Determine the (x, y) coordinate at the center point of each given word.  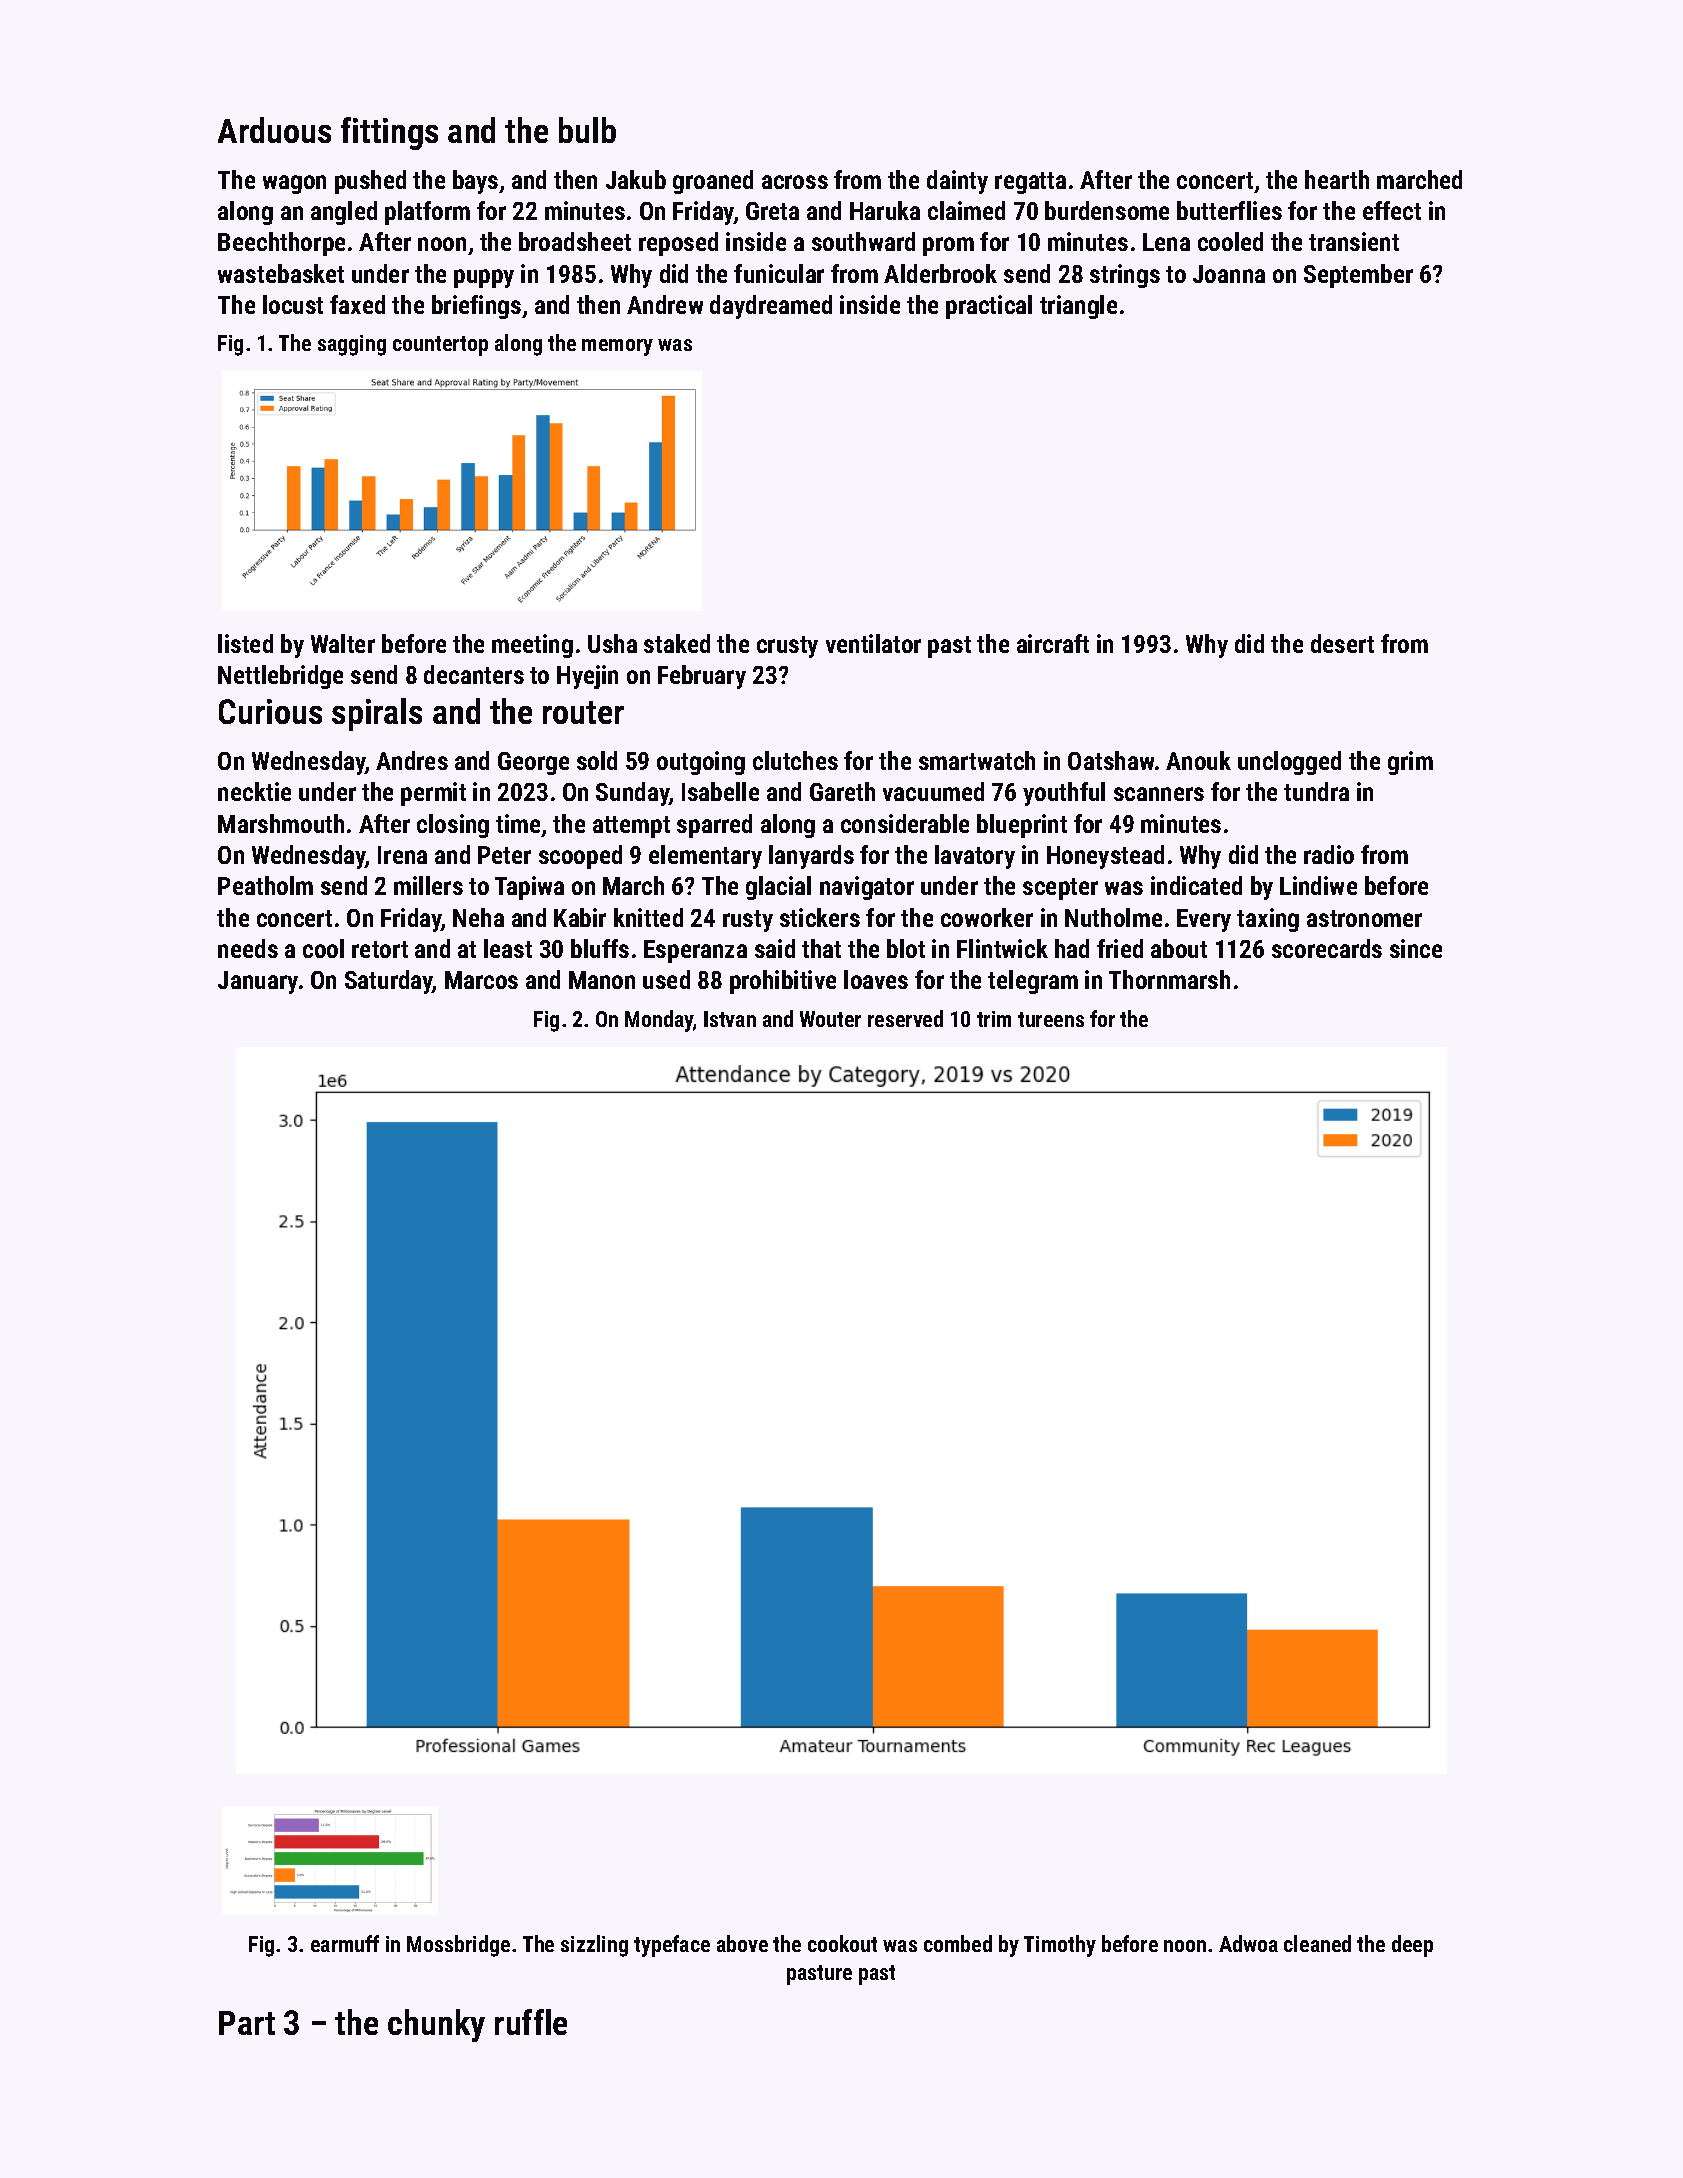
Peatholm (265, 885)
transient (1354, 241)
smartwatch (977, 760)
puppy (484, 278)
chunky (436, 2025)
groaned (713, 182)
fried (1120, 948)
